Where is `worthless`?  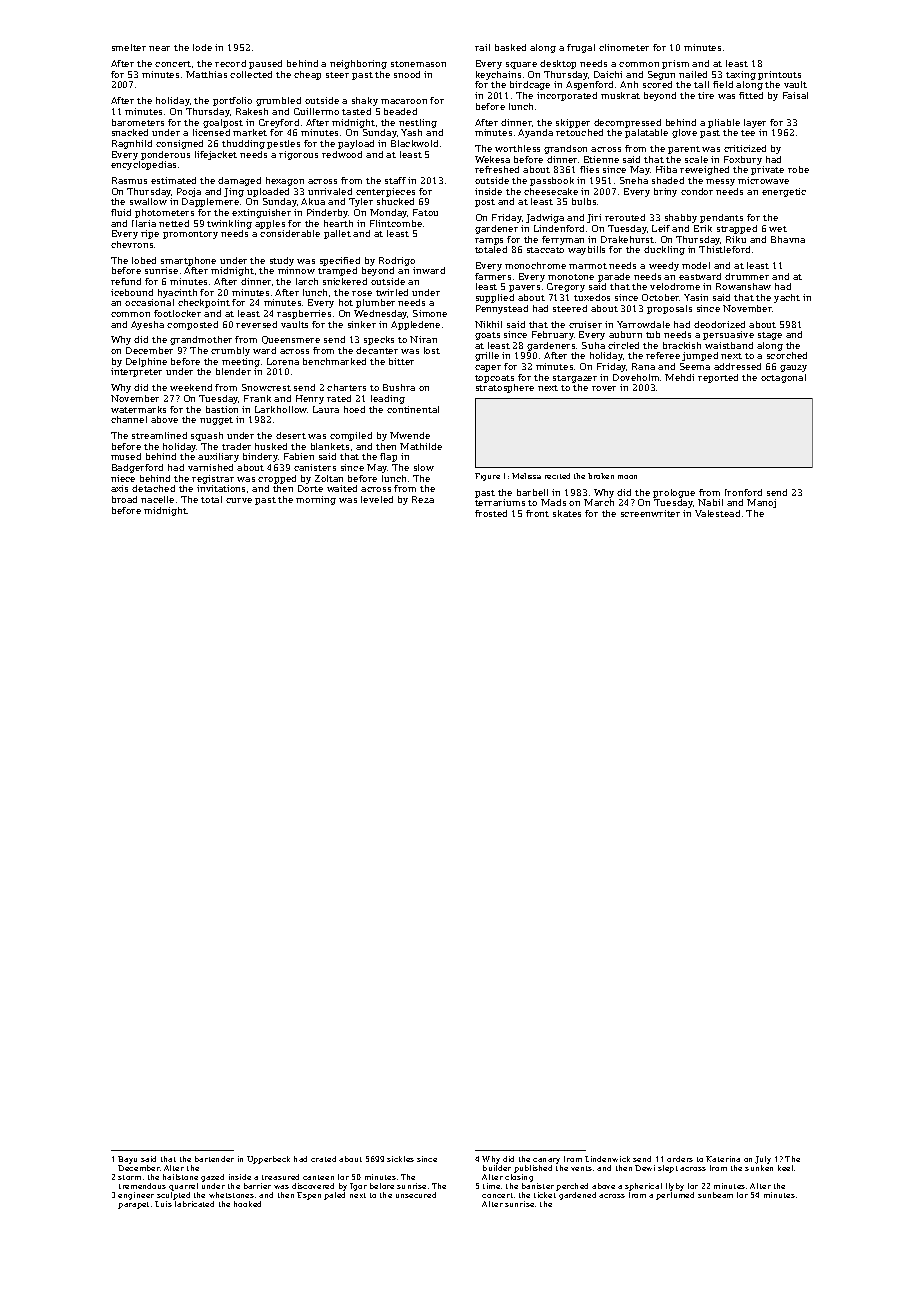 worthless is located at coordinates (517, 148).
